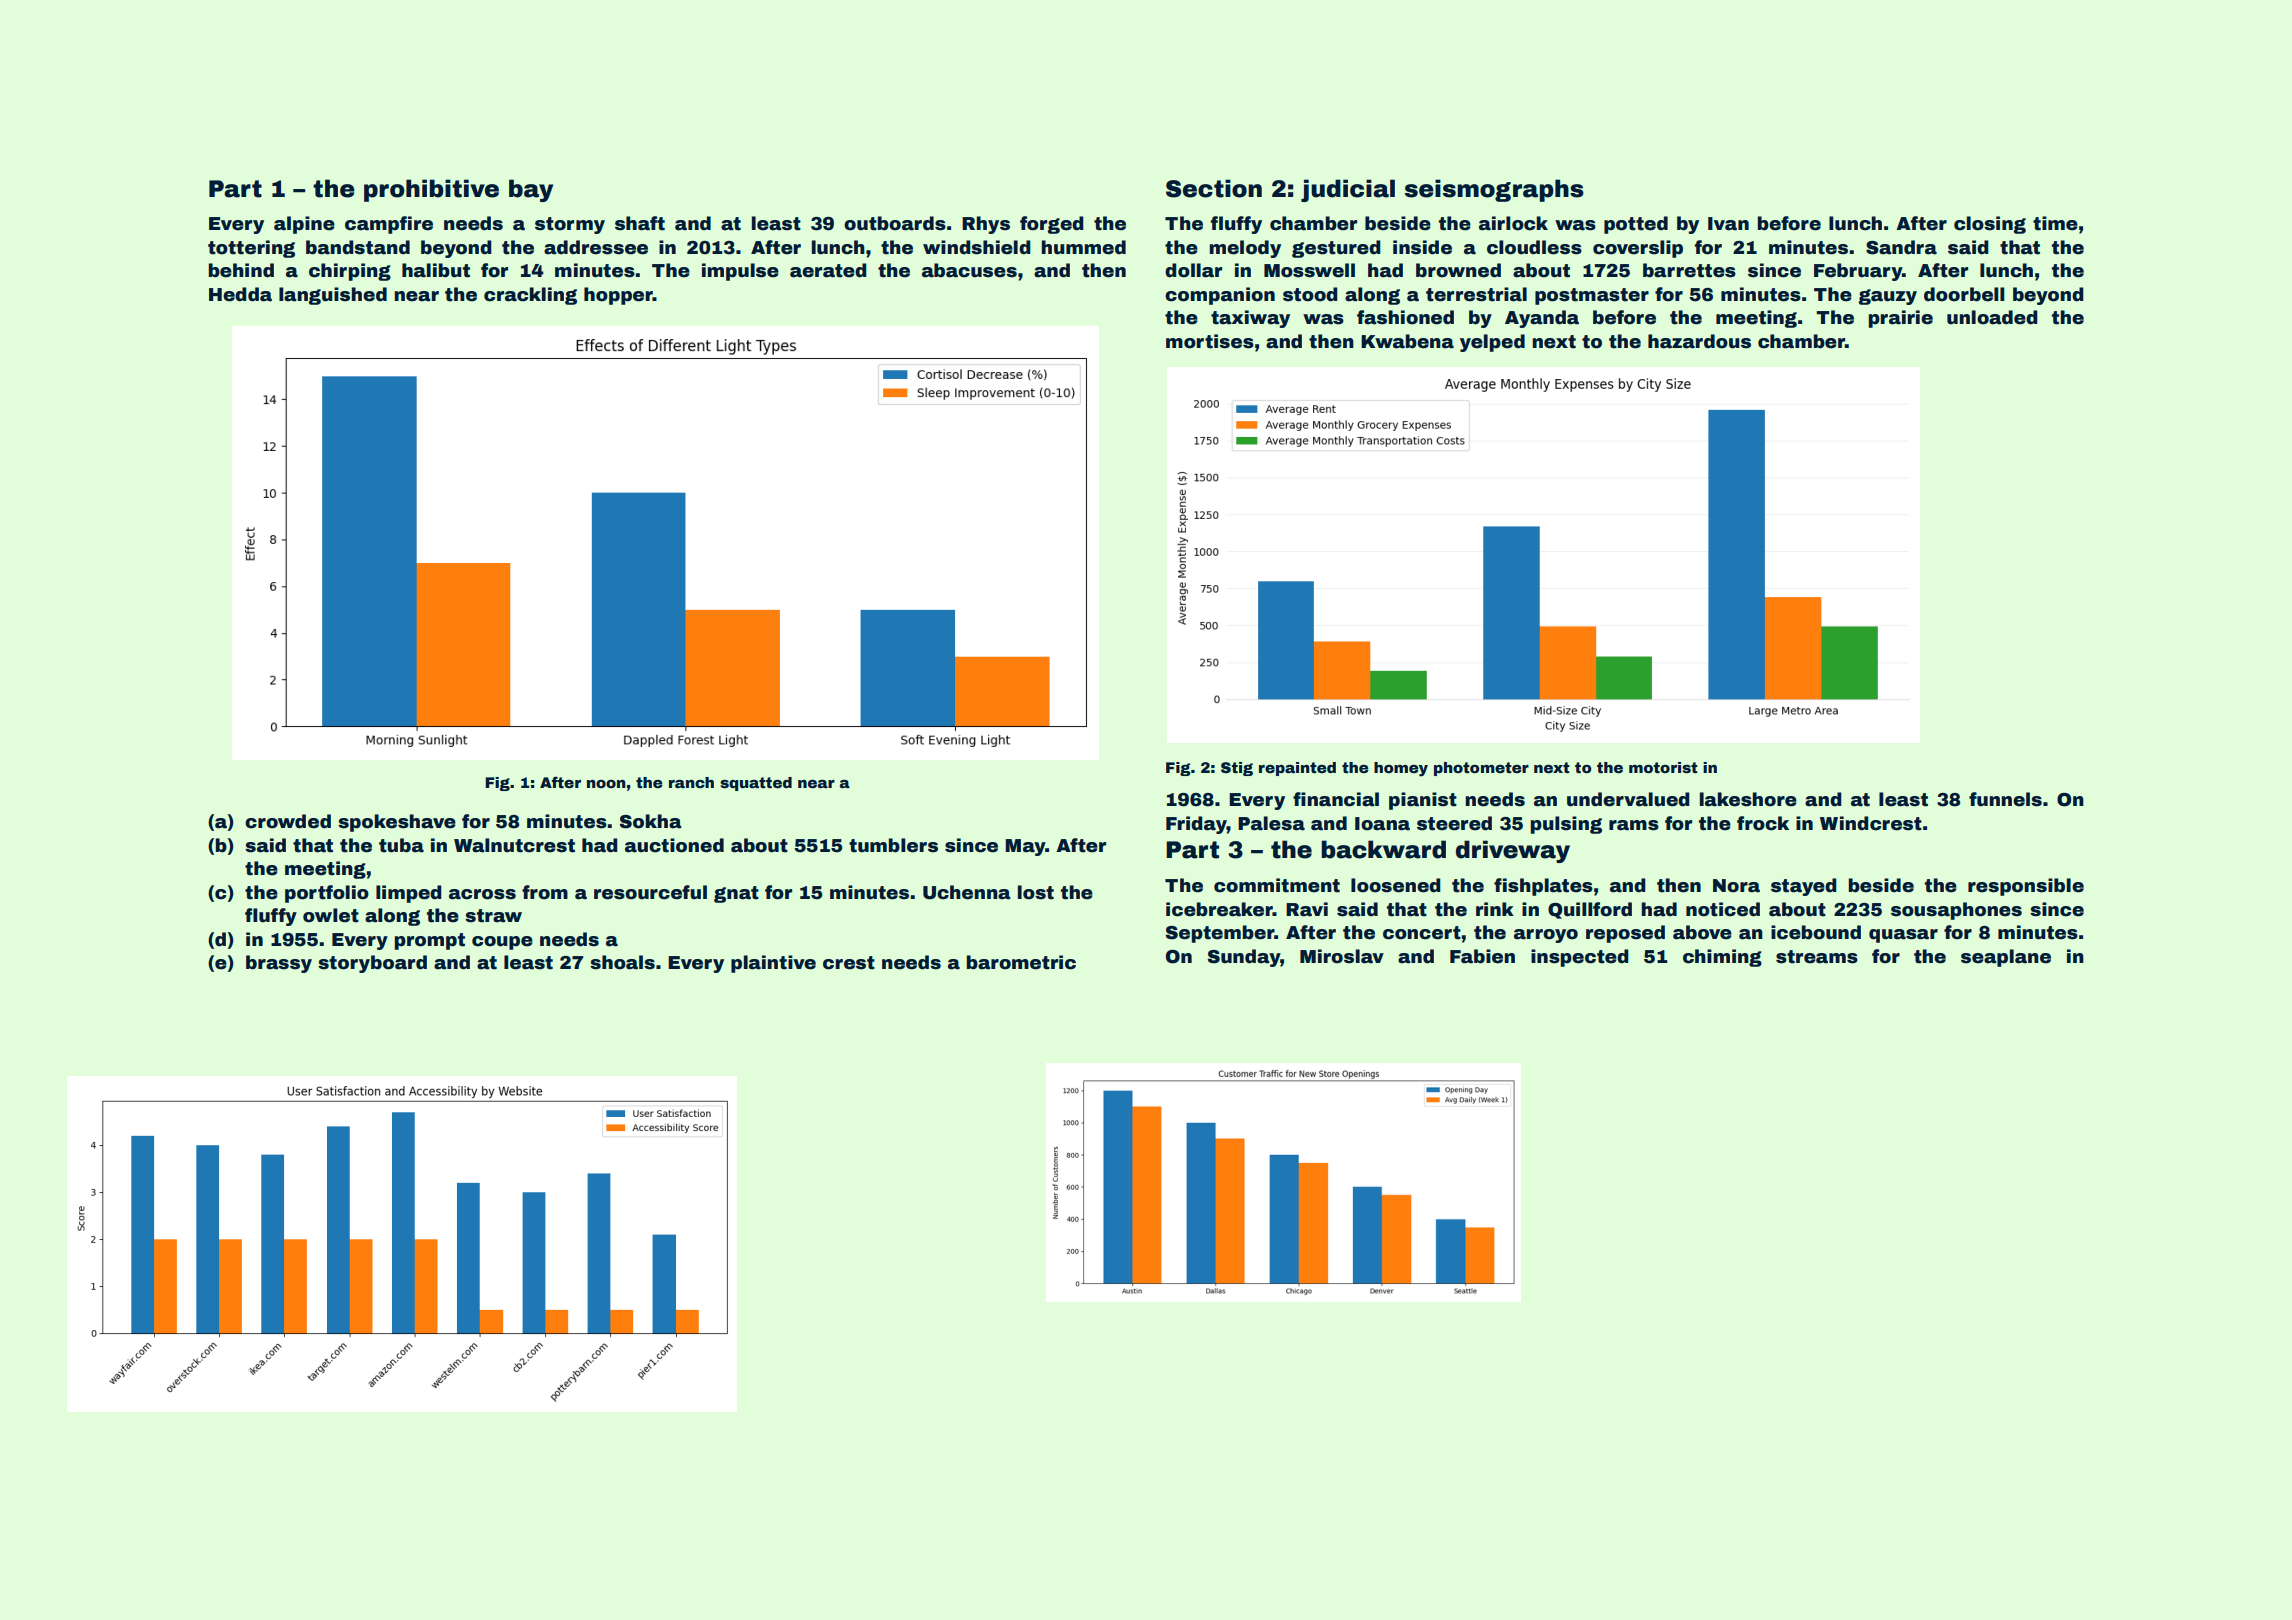  What do you see at coordinates (1348, 190) in the screenshot?
I see `judicial` at bounding box center [1348, 190].
